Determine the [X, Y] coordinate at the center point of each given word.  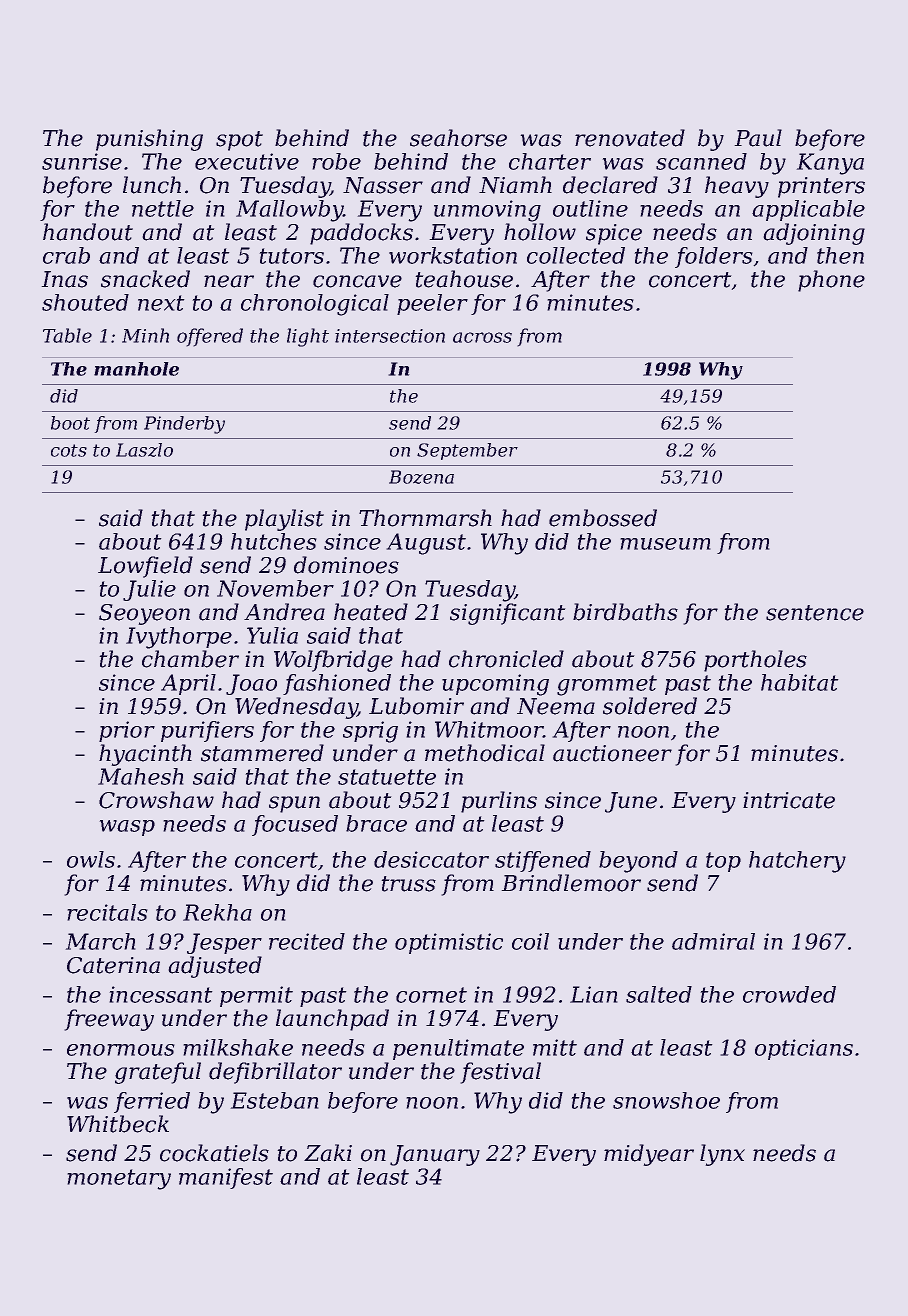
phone [831, 281]
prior [127, 731]
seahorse [458, 138]
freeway [109, 1020]
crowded [789, 994]
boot [70, 423]
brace [376, 823]
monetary [119, 1179]
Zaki [328, 1153]
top [723, 862]
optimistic [449, 943]
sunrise [82, 161]
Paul [758, 138]
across [482, 337]
